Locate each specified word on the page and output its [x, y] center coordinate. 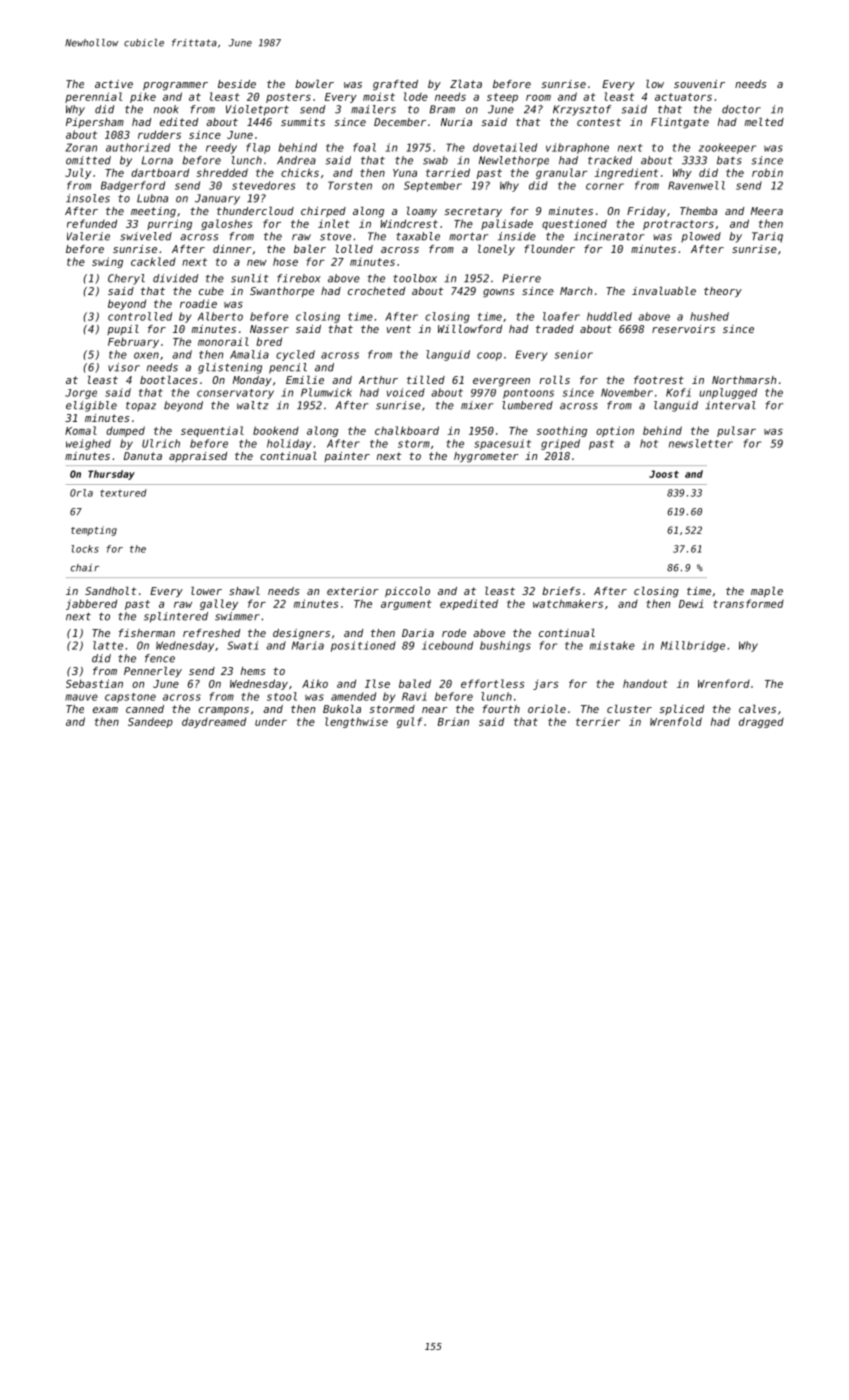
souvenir [699, 84]
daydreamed [214, 722]
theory [723, 292]
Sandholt [110, 591]
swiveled [146, 236]
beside [237, 84]
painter [347, 457]
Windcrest [409, 223]
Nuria [456, 122]
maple [767, 592]
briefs [561, 591]
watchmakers [568, 603]
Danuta [143, 456]
